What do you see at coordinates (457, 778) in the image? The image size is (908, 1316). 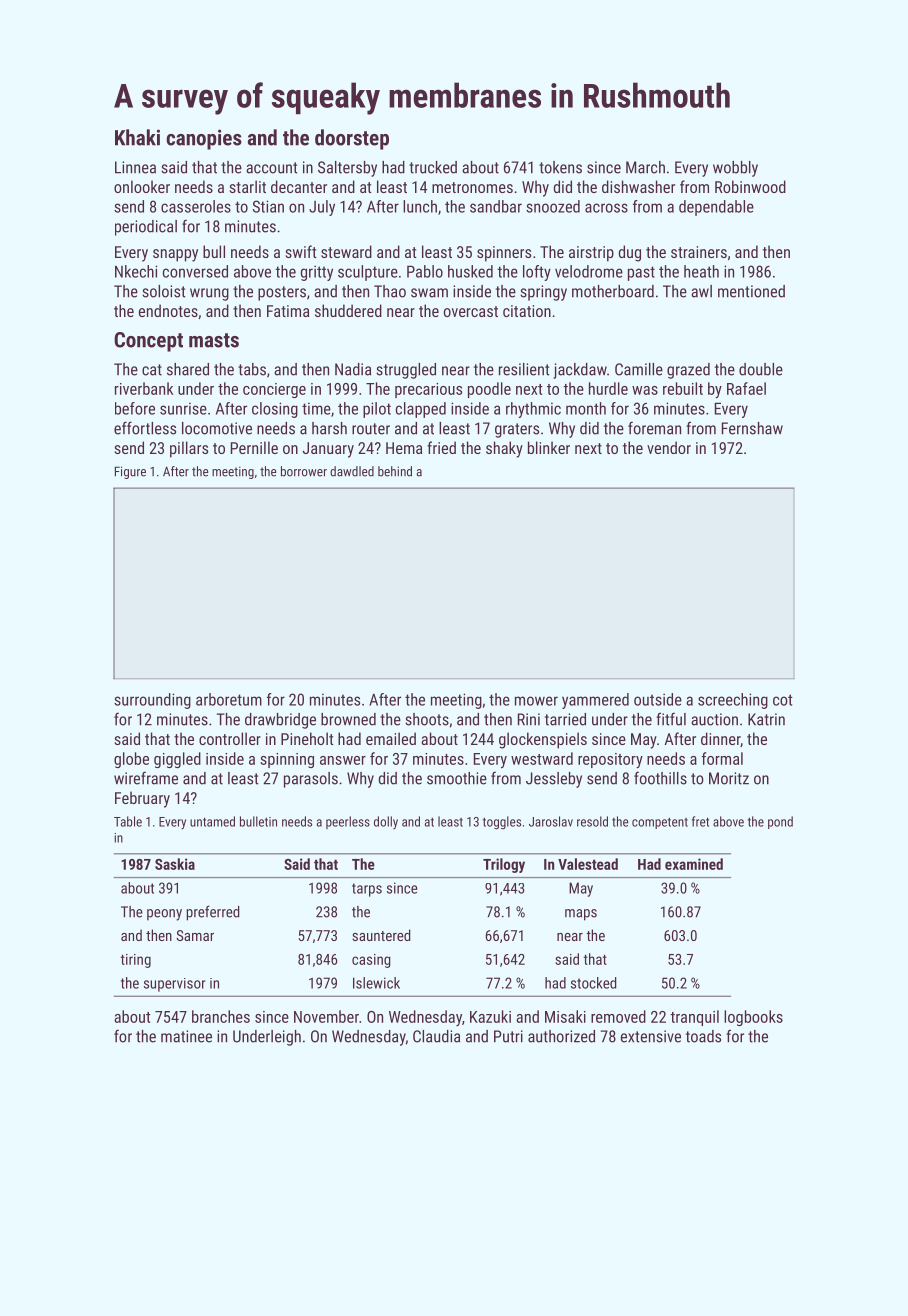 I see `smoothie` at bounding box center [457, 778].
